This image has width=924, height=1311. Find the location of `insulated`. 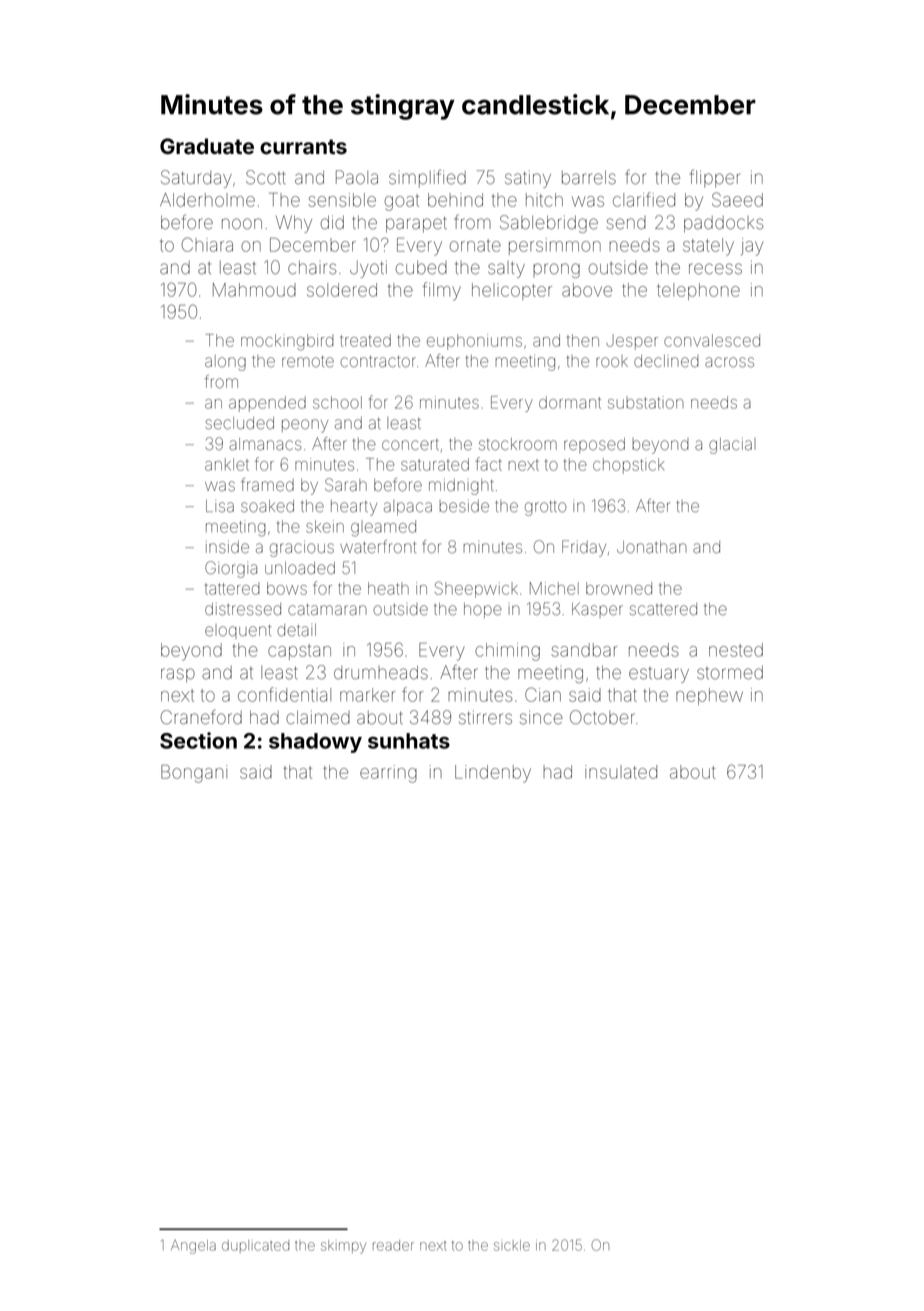

insulated is located at coordinates (621, 772).
